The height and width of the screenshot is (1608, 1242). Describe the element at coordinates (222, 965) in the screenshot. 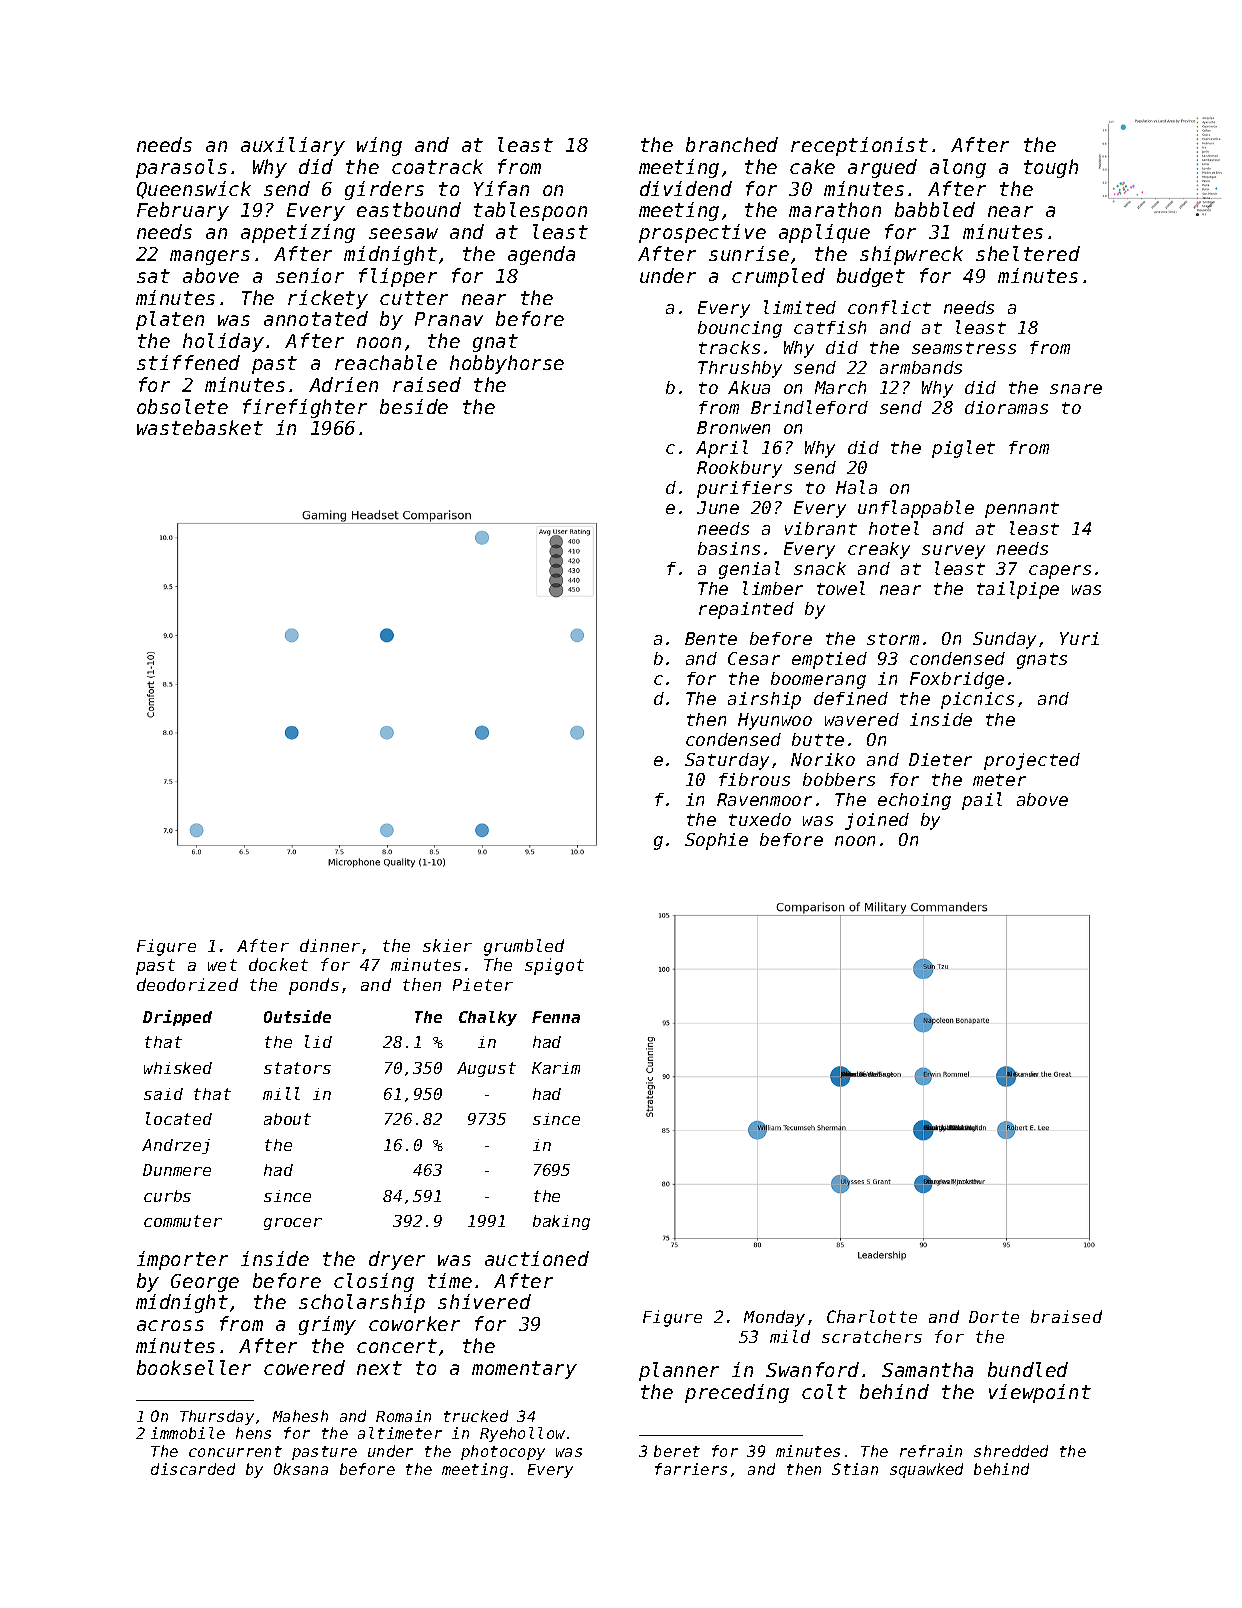

I see `wet` at that location.
